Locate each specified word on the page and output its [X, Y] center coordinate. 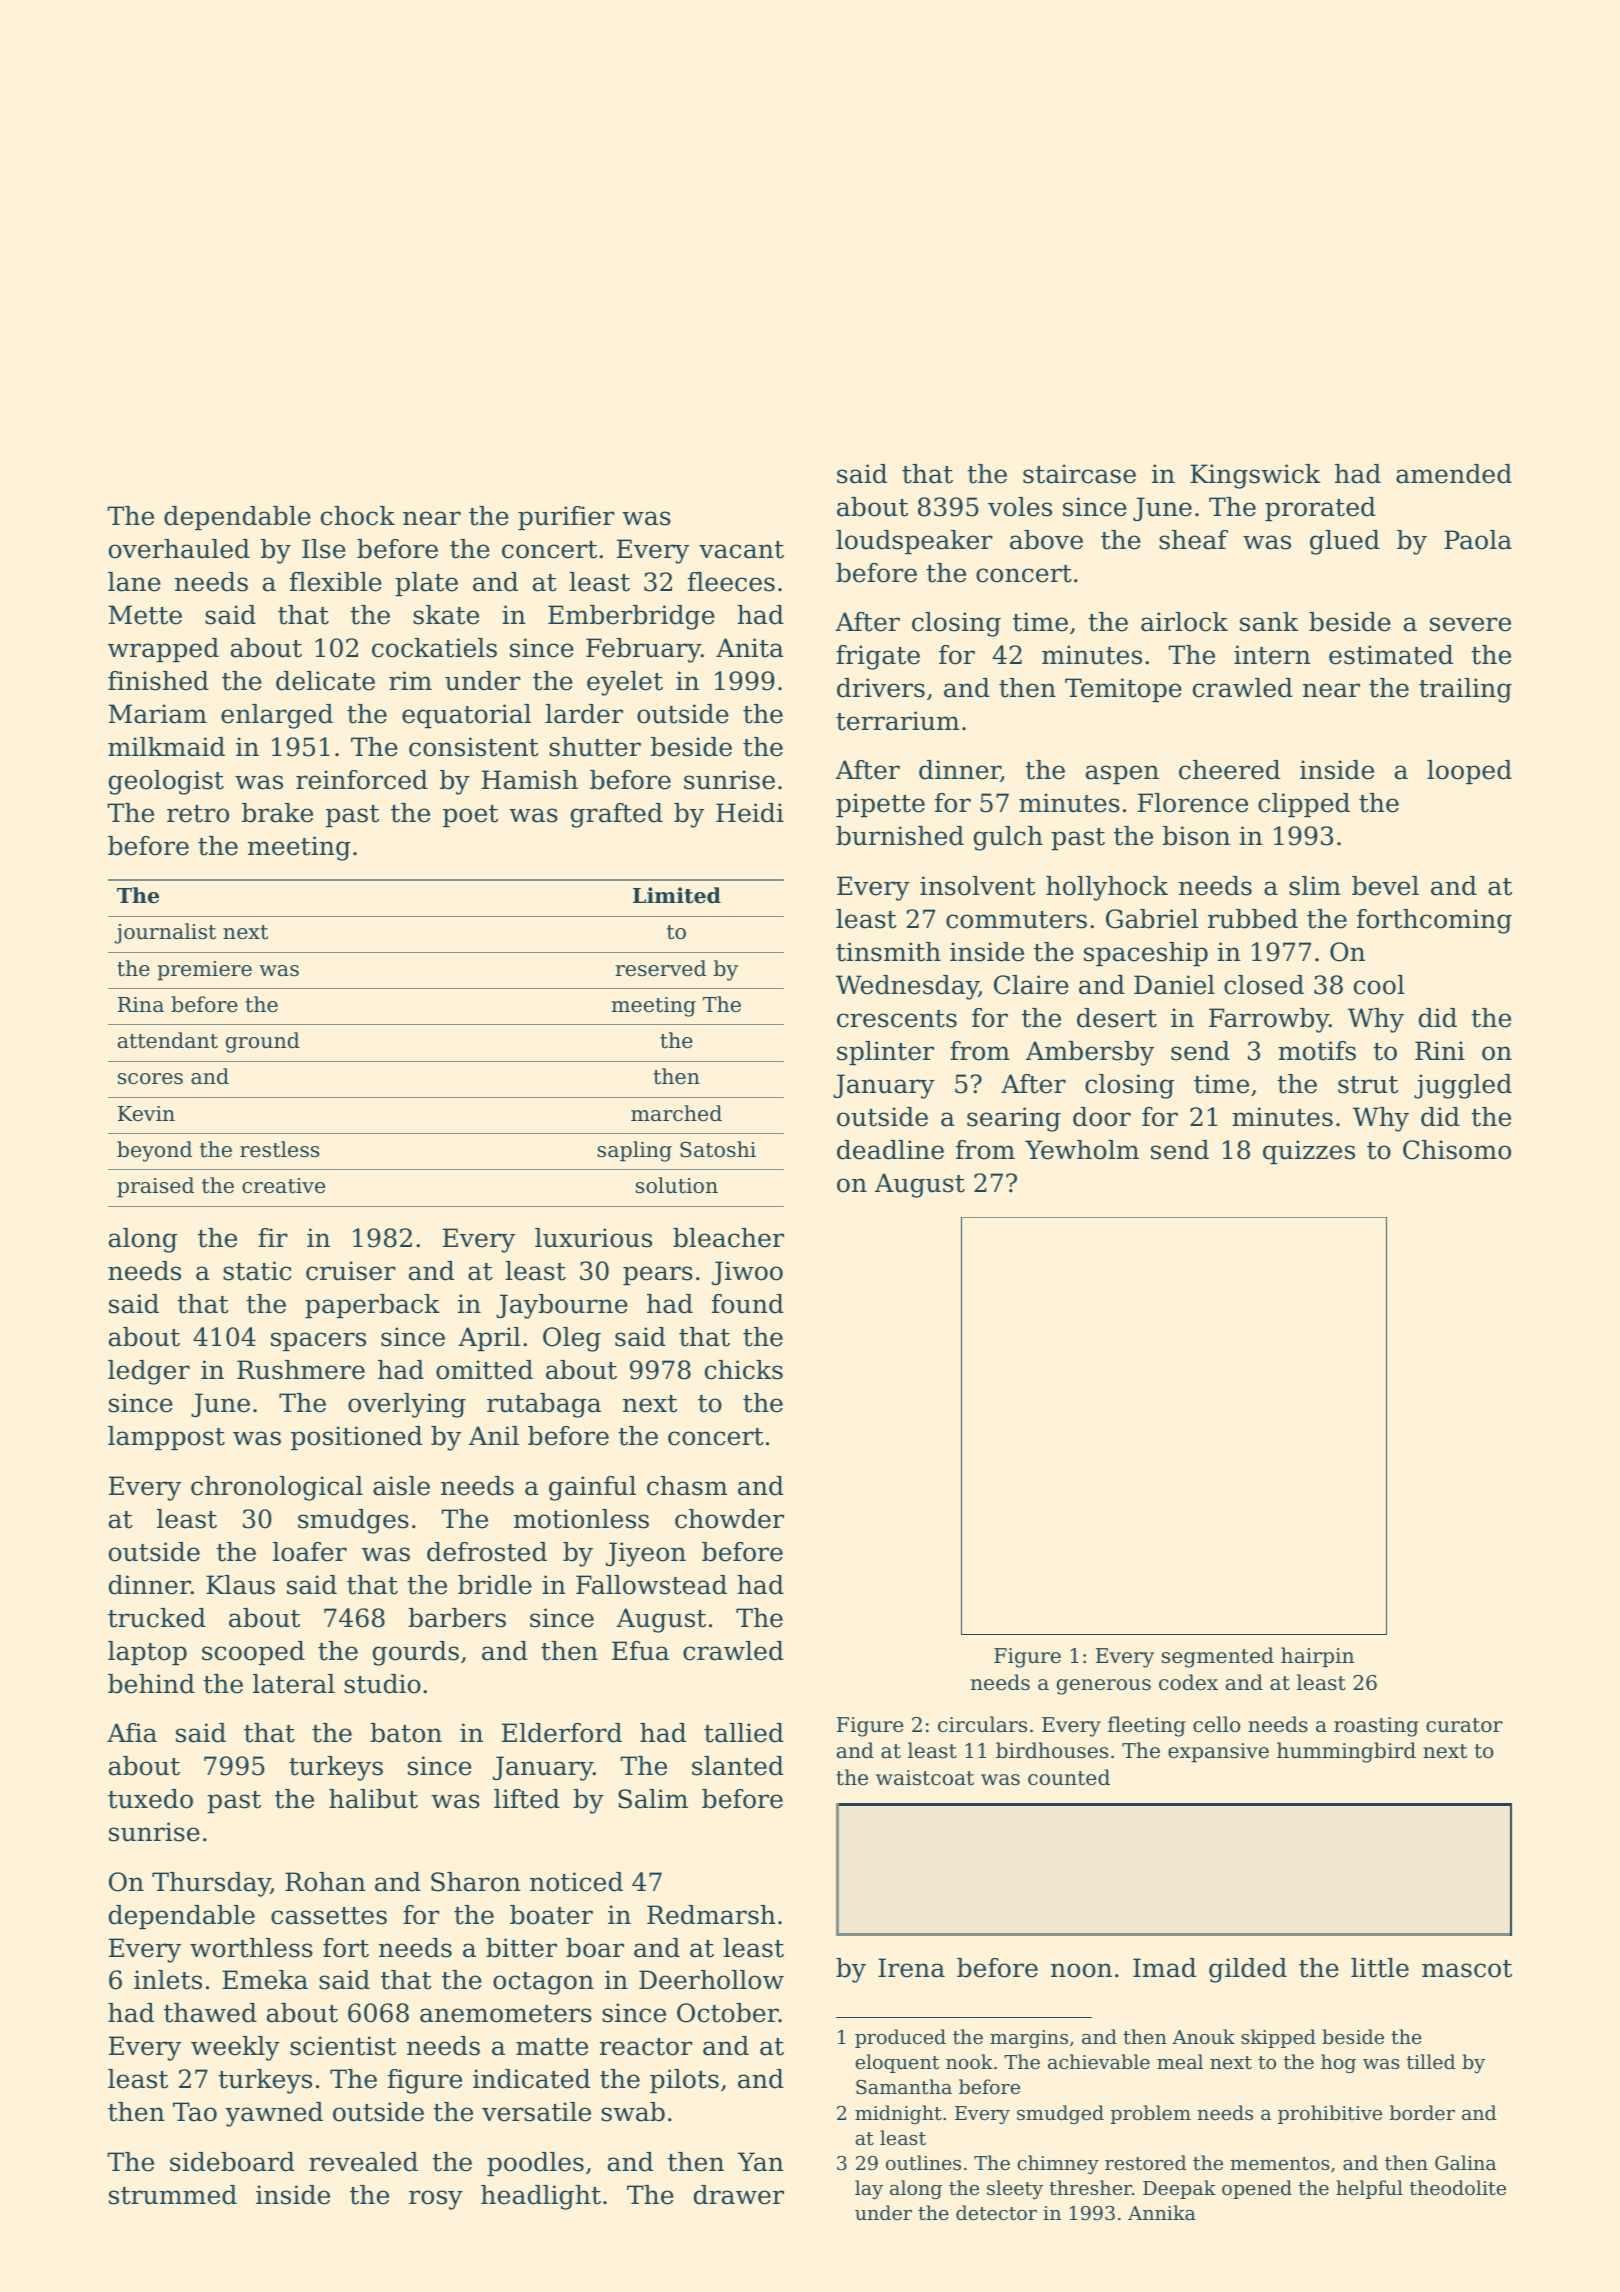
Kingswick [1255, 476]
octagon [543, 1983]
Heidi [750, 813]
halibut [373, 1799]
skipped [1278, 2038]
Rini [1440, 1050]
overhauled [179, 549]
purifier [566, 518]
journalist [165, 933]
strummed [173, 2195]
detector [996, 2212]
